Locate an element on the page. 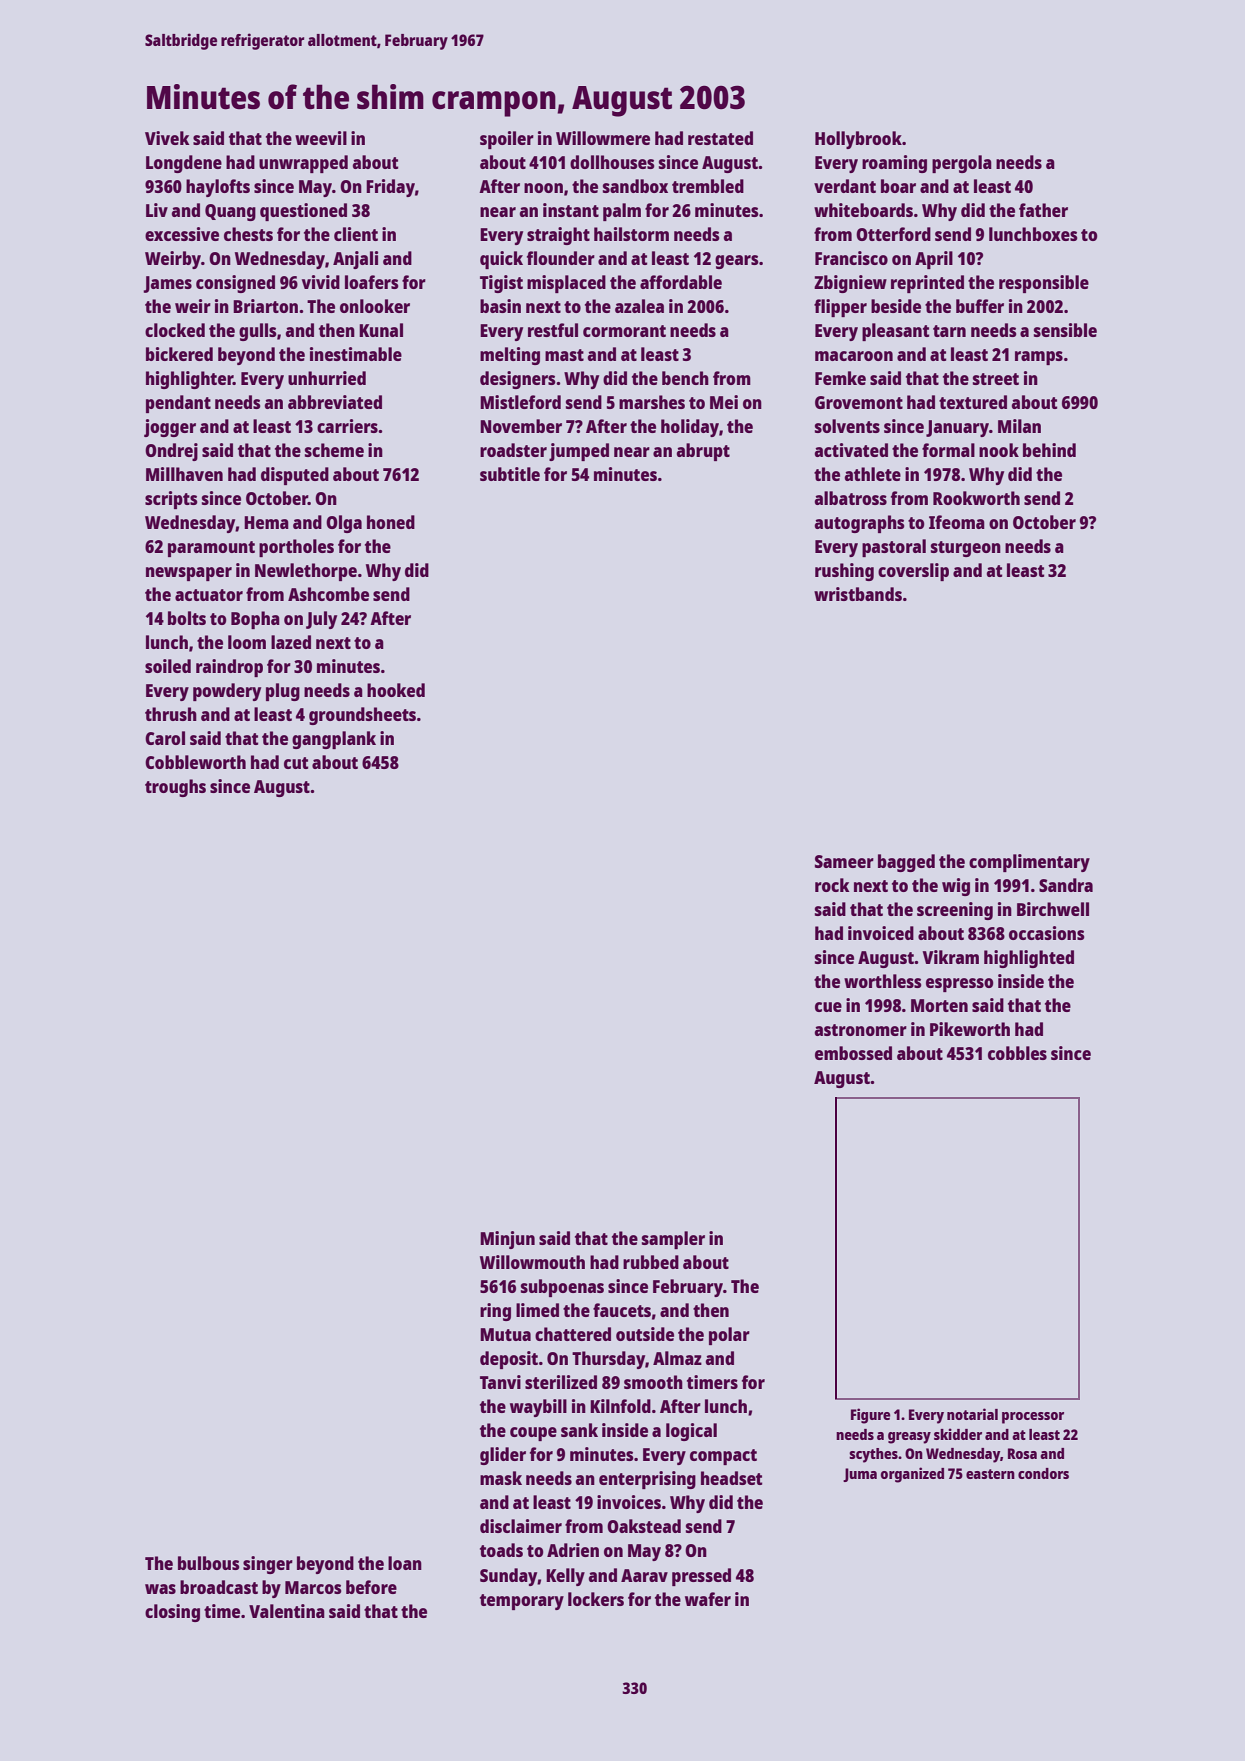 The image size is (1245, 1761). Valentina is located at coordinates (287, 1611).
